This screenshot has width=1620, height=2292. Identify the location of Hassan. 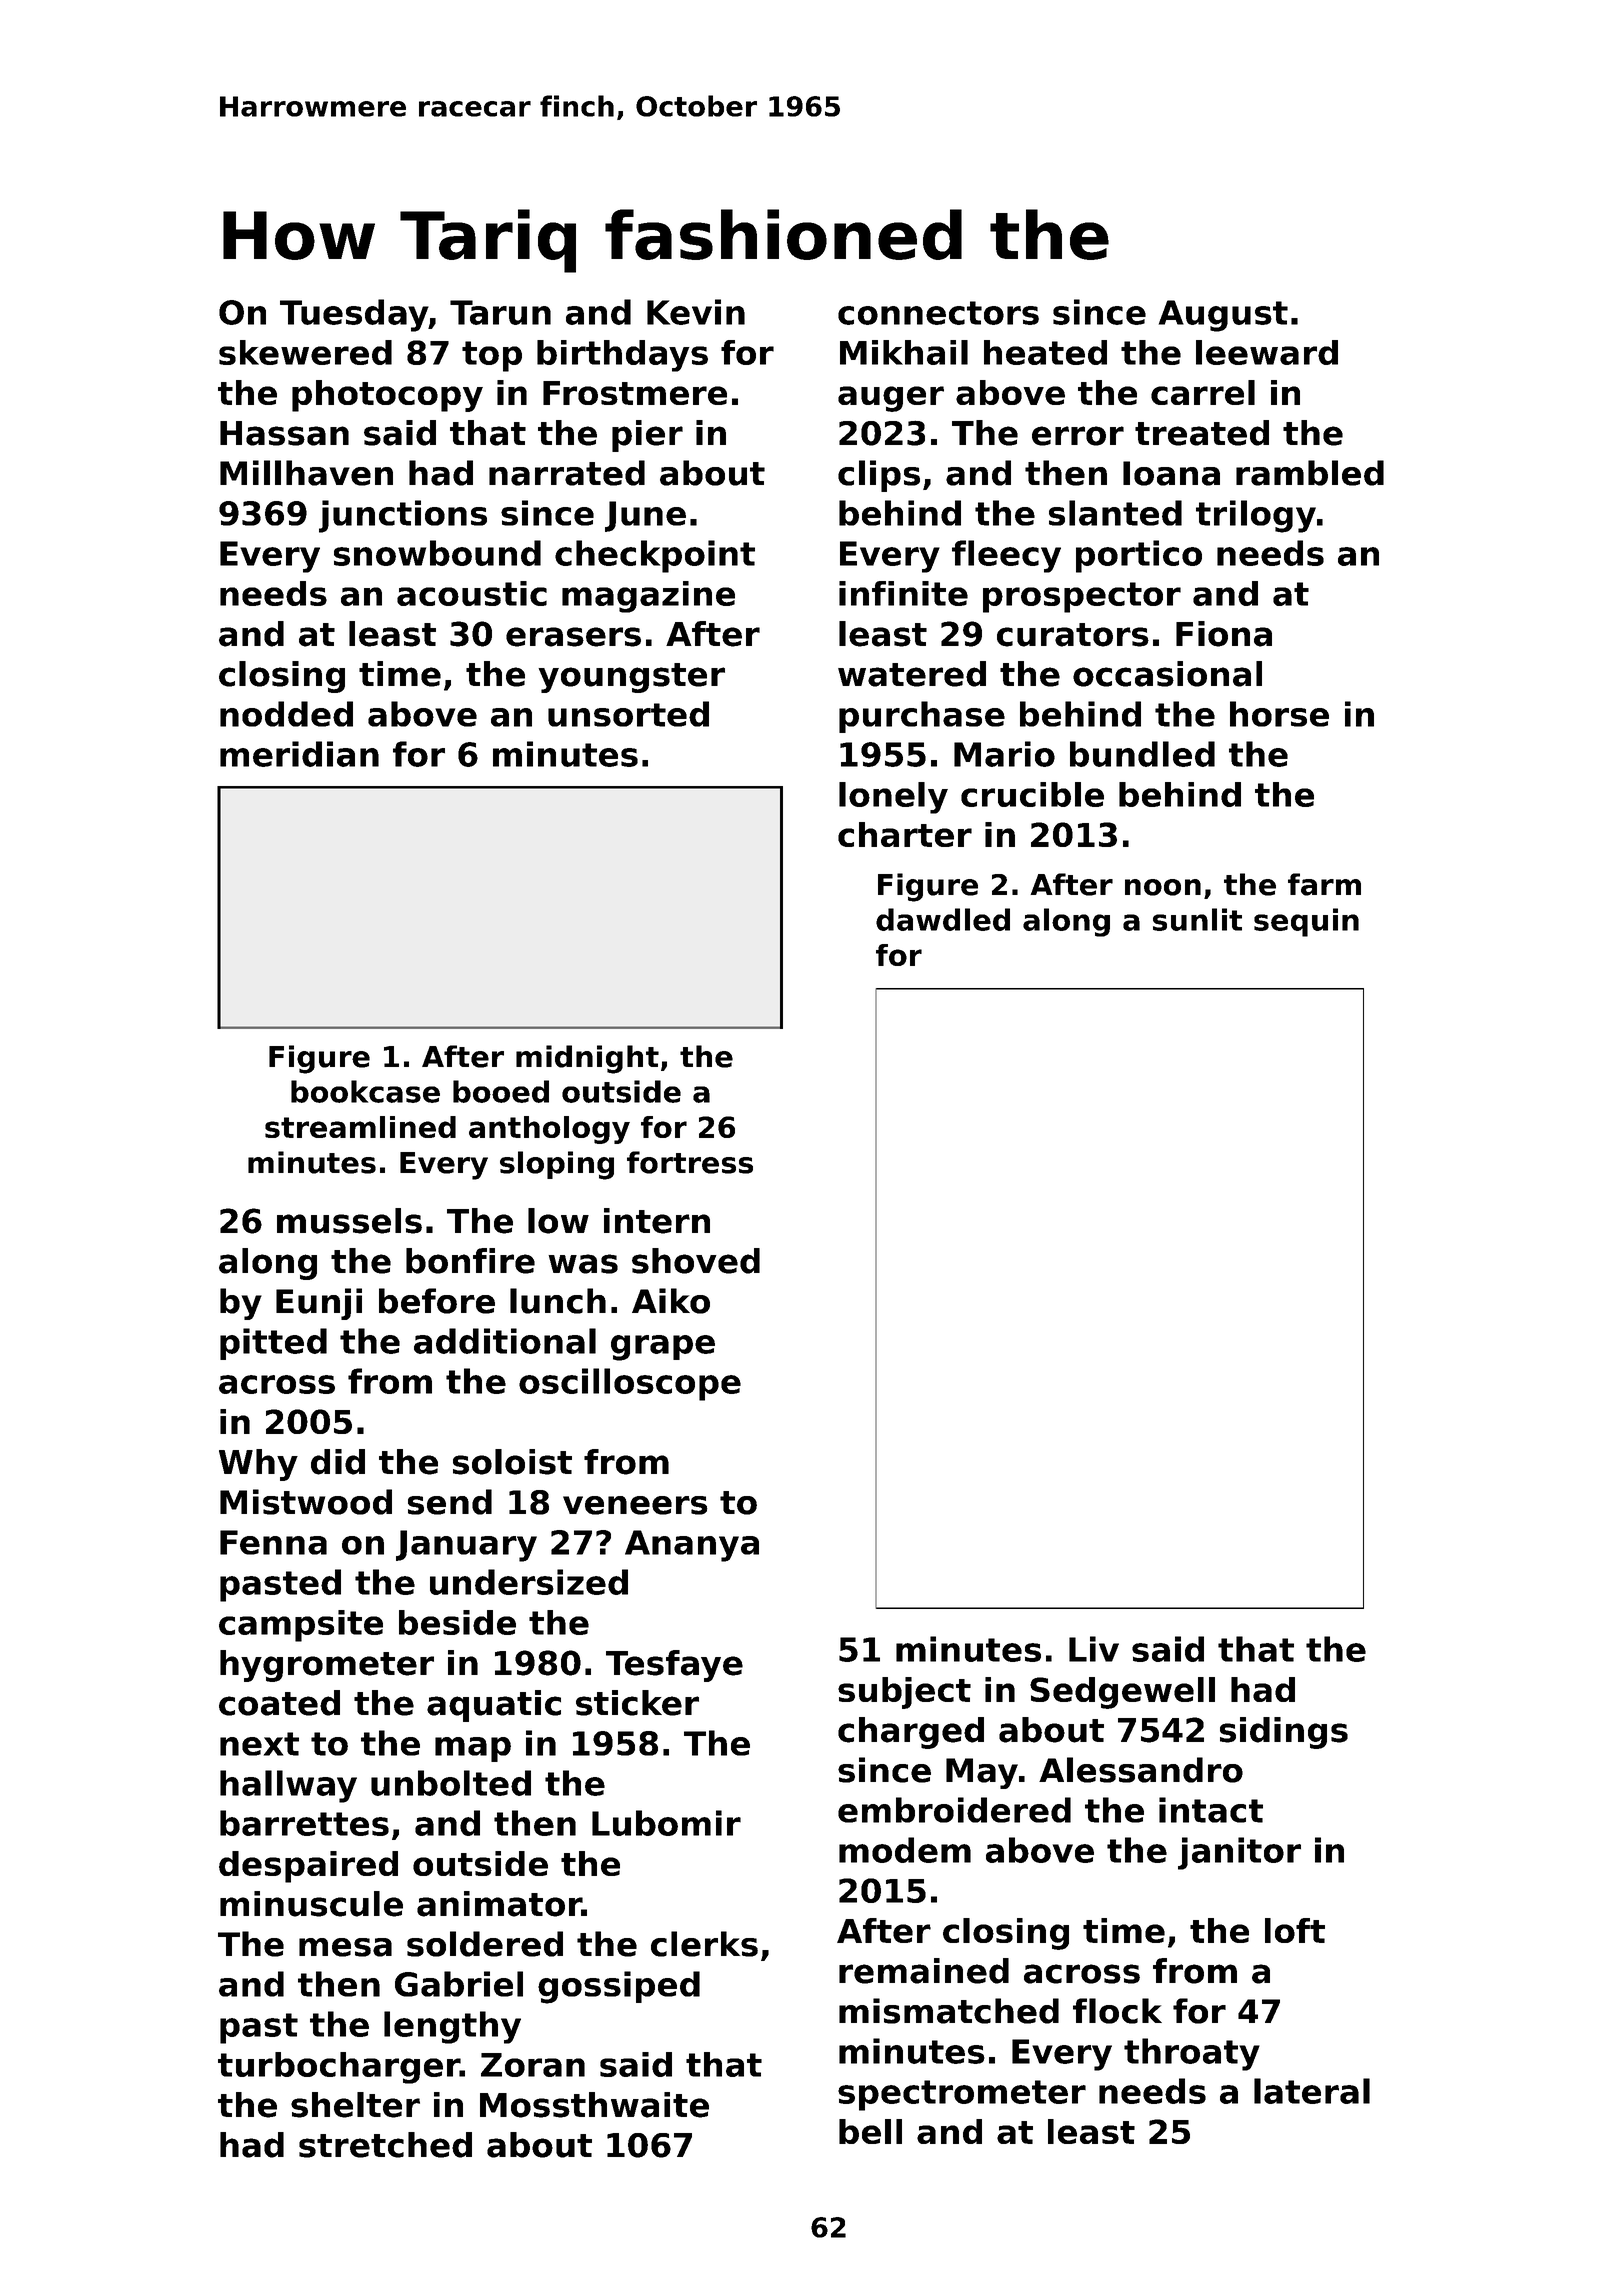
(284, 433).
